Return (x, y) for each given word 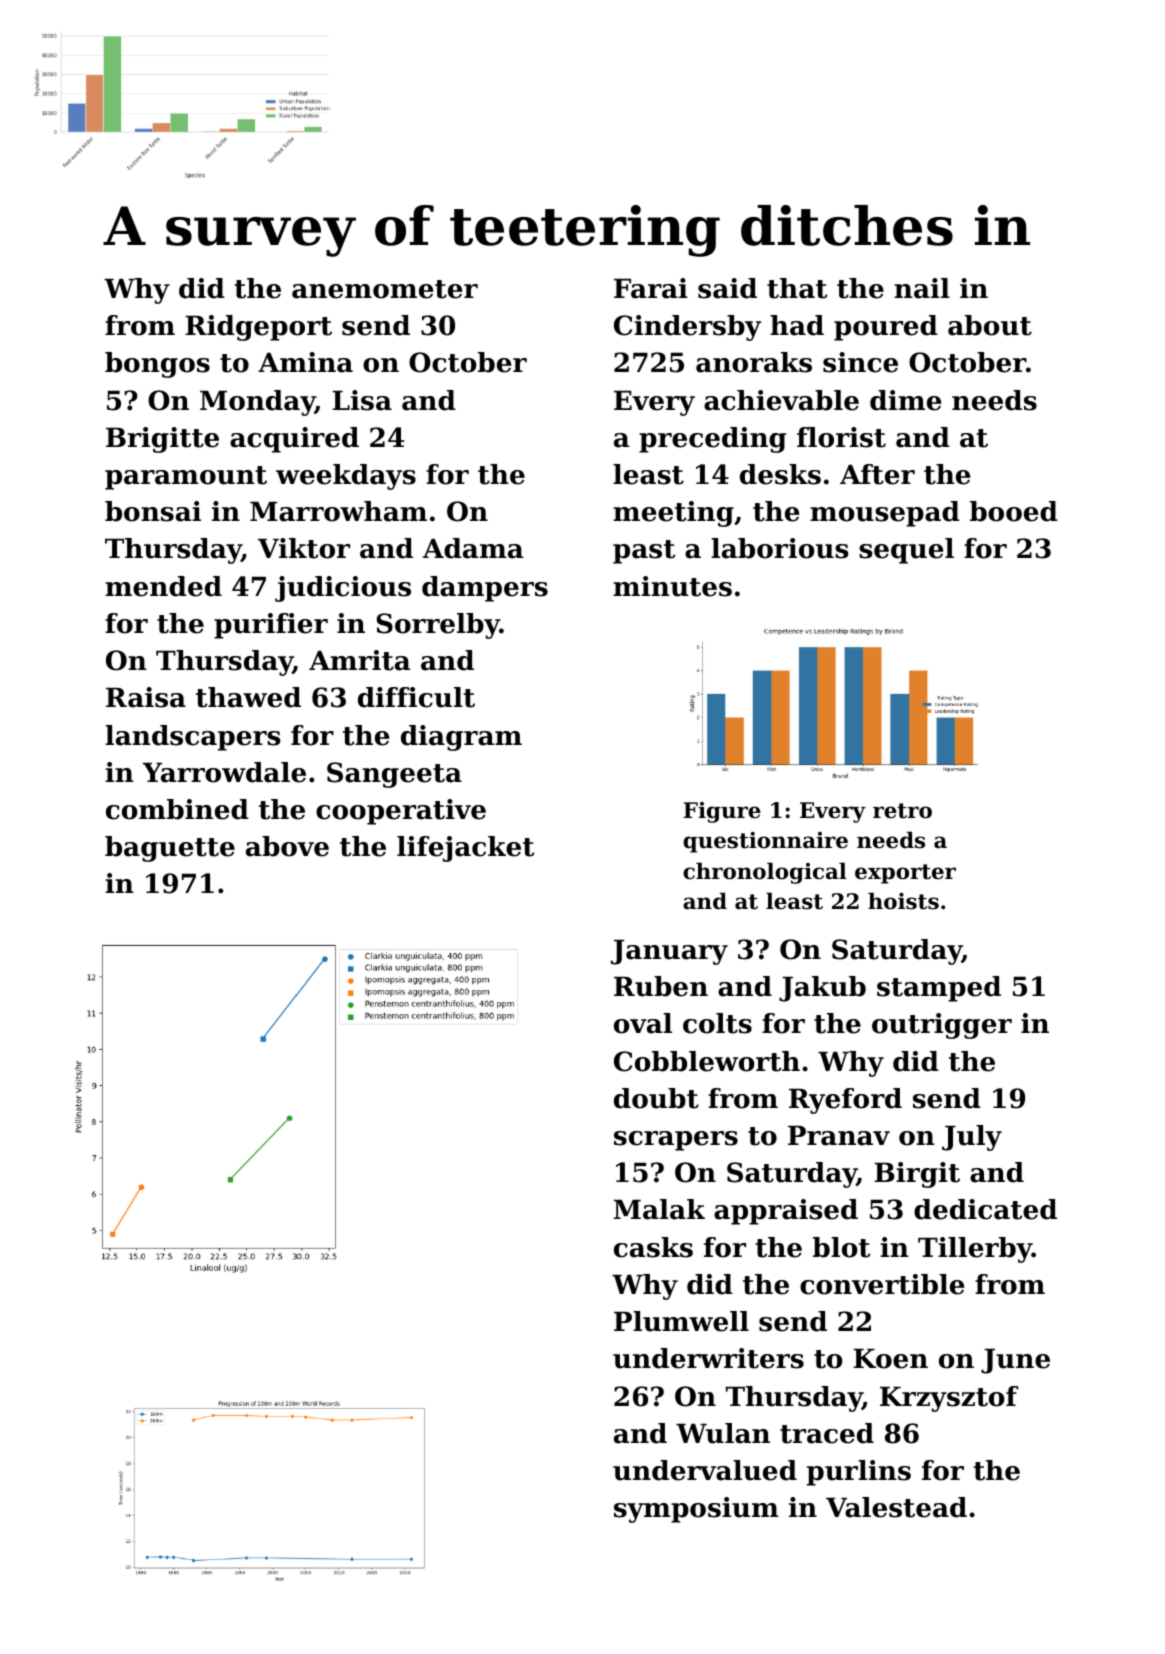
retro (902, 811)
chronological (765, 873)
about (990, 325)
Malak (659, 1209)
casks (653, 1247)
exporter (905, 874)
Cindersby (687, 328)
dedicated (985, 1209)
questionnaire (765, 842)
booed (1014, 511)
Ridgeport (258, 328)
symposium (696, 1510)
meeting (673, 514)
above (287, 846)
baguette (170, 849)
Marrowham (338, 511)
